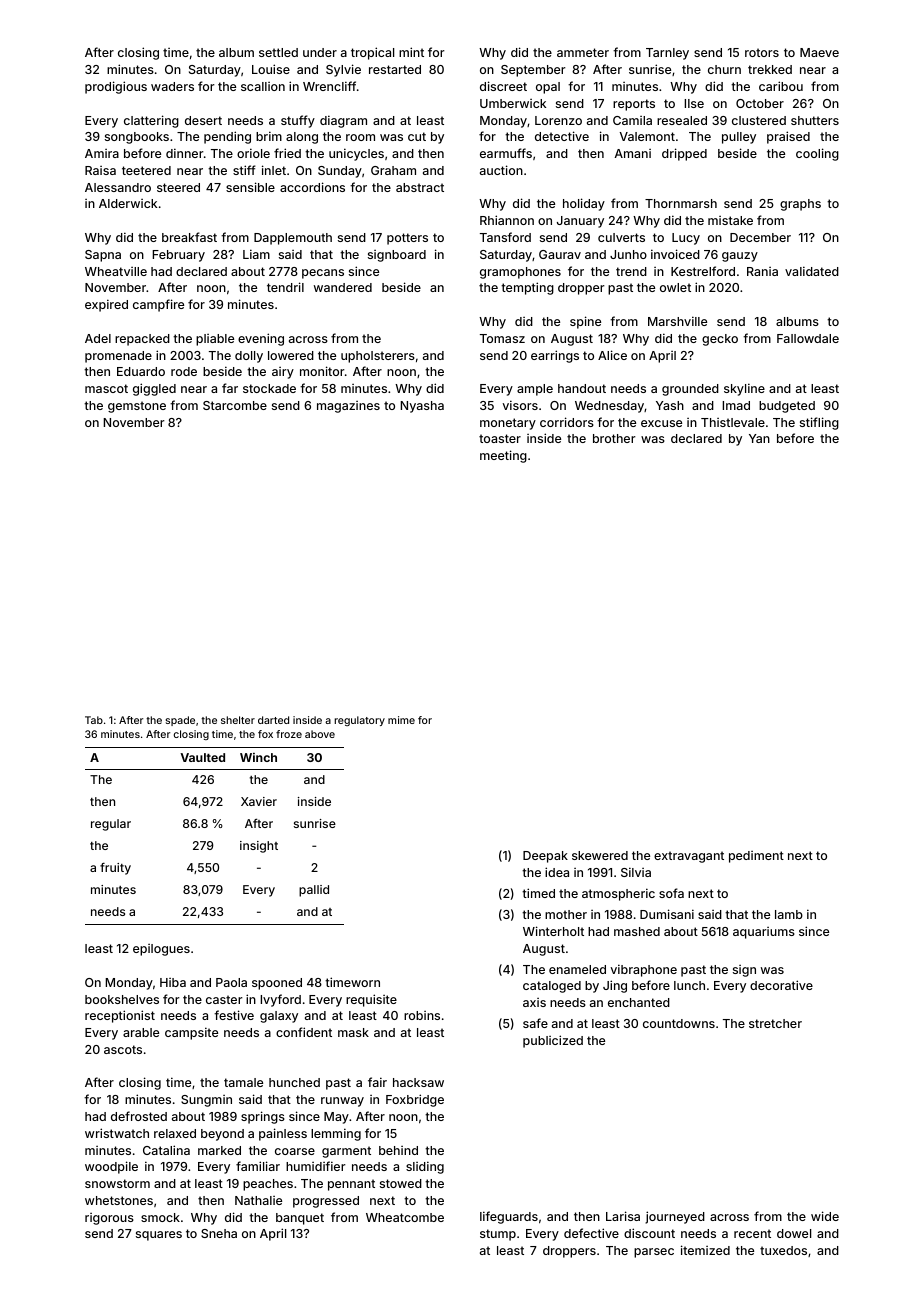  What do you see at coordinates (123, 1049) in the screenshot?
I see `ascots` at bounding box center [123, 1049].
